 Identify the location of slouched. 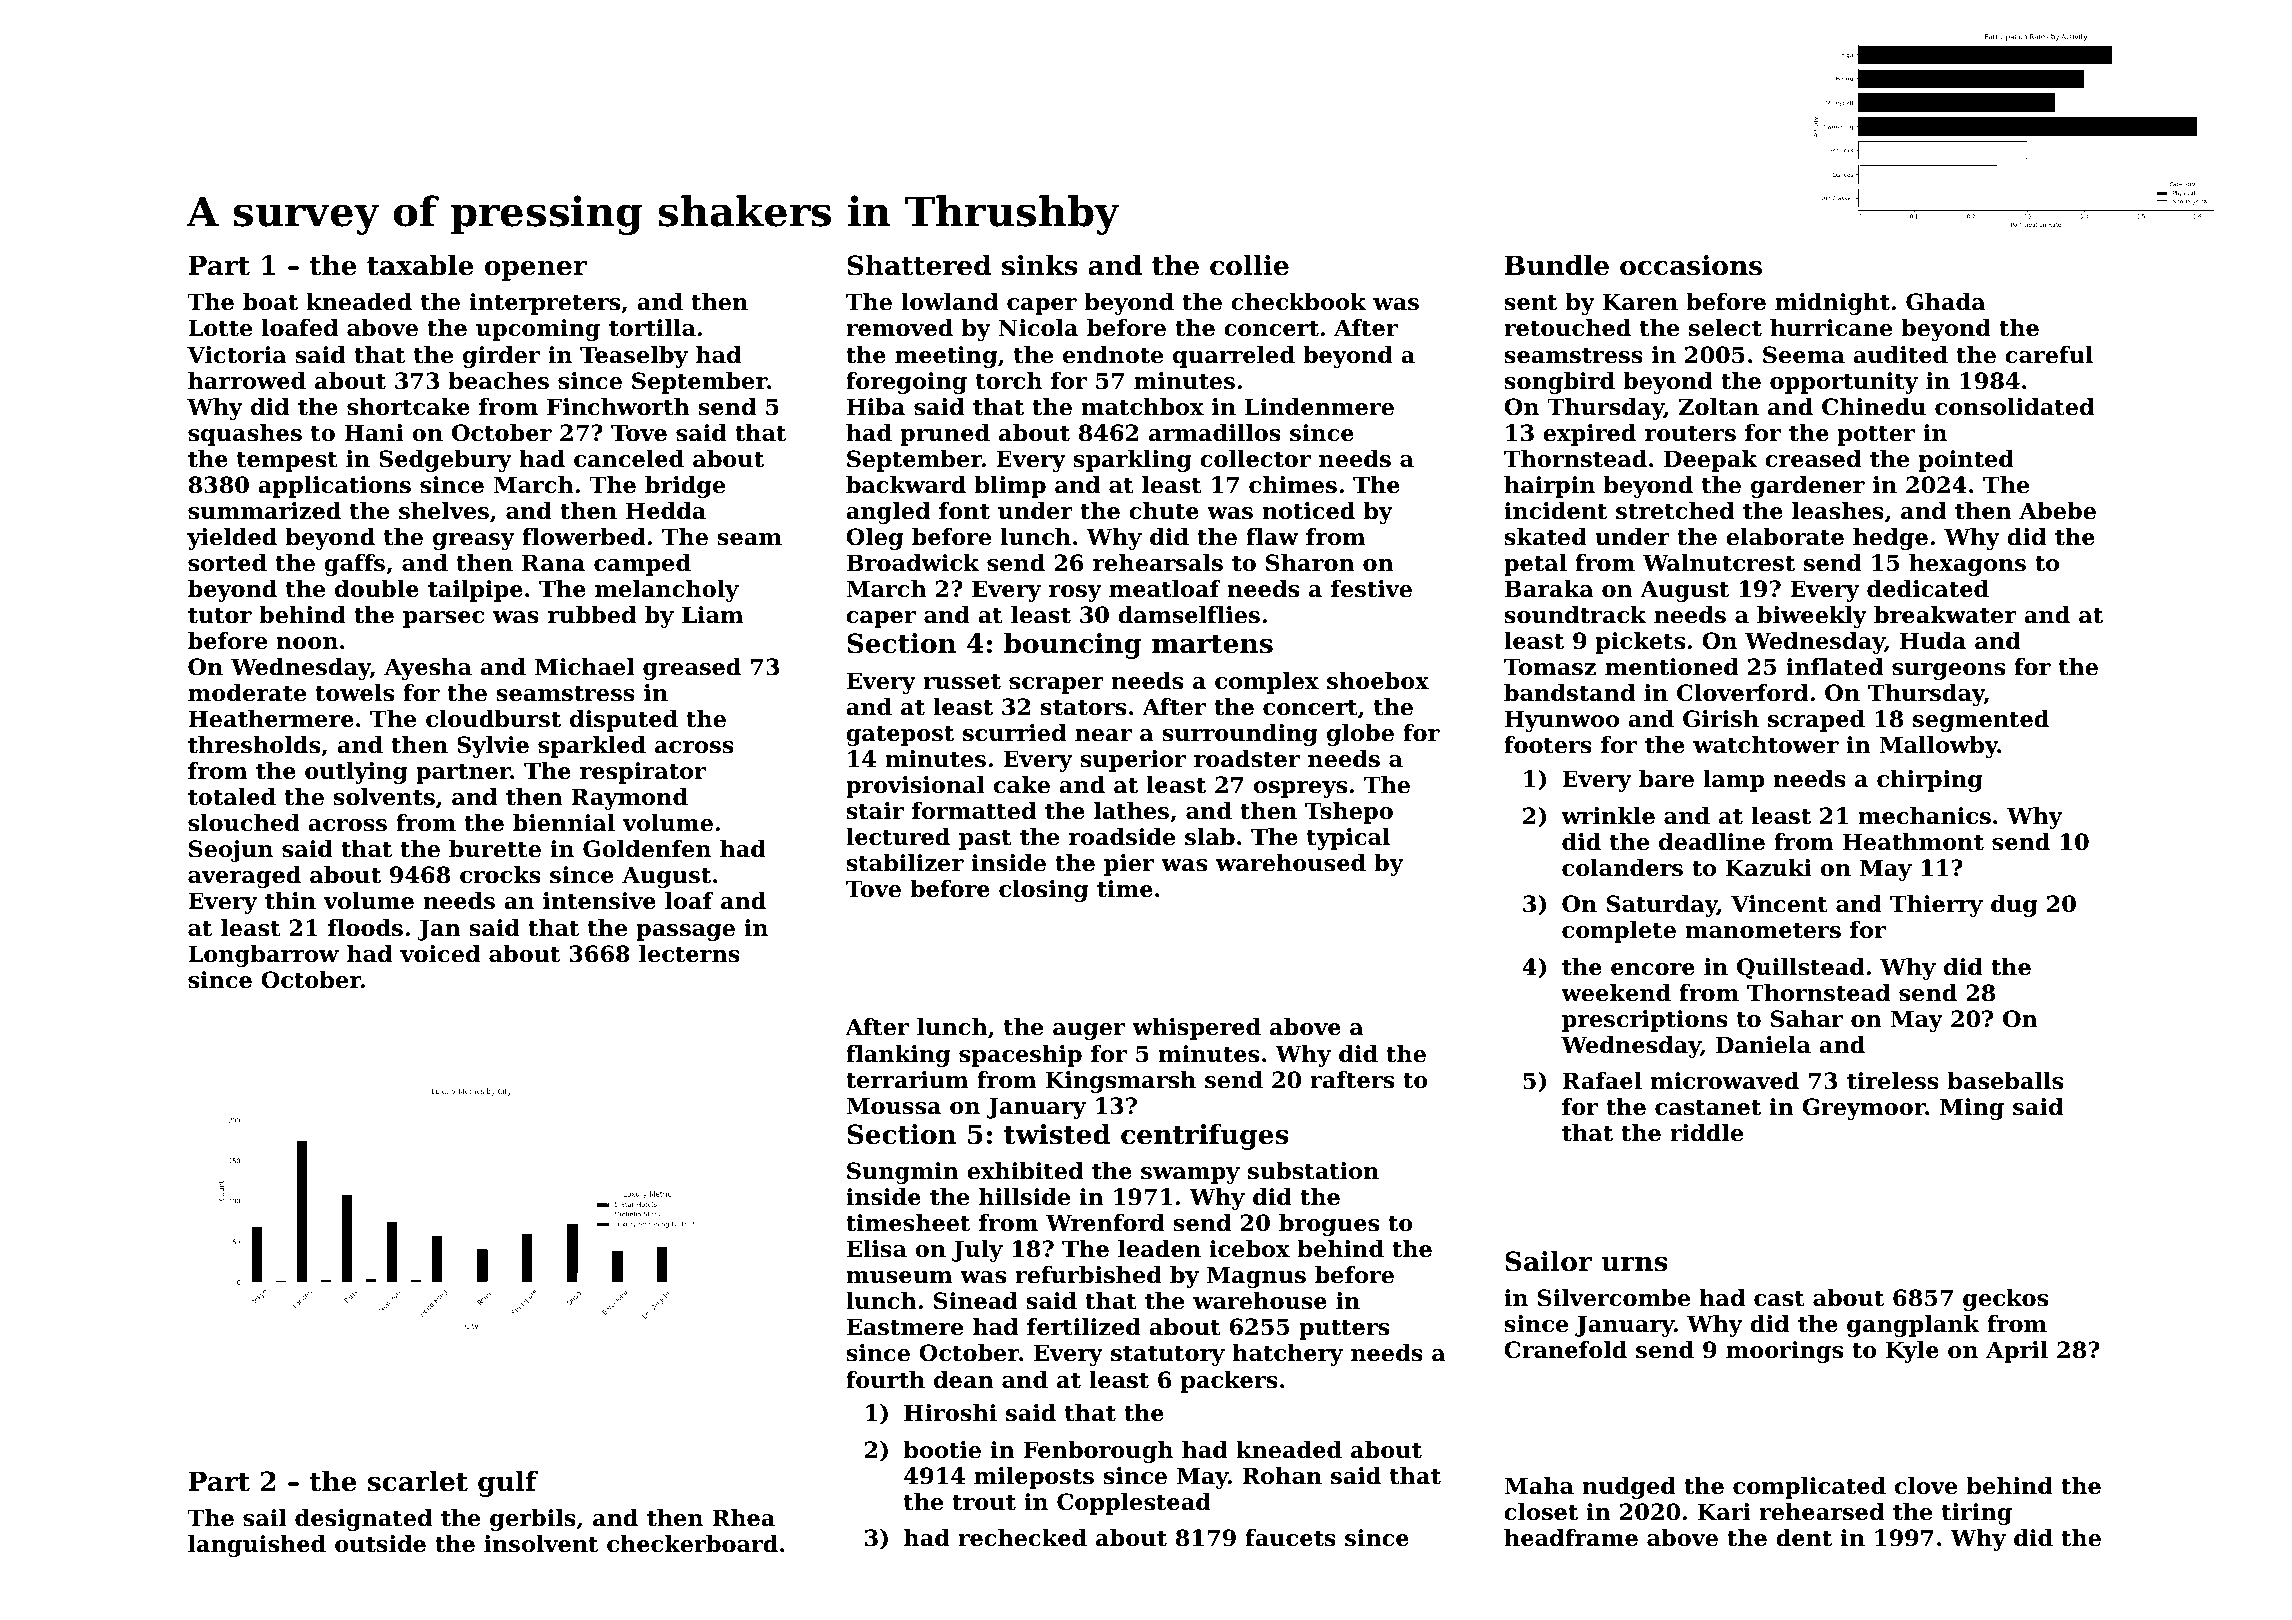
(244, 823).
